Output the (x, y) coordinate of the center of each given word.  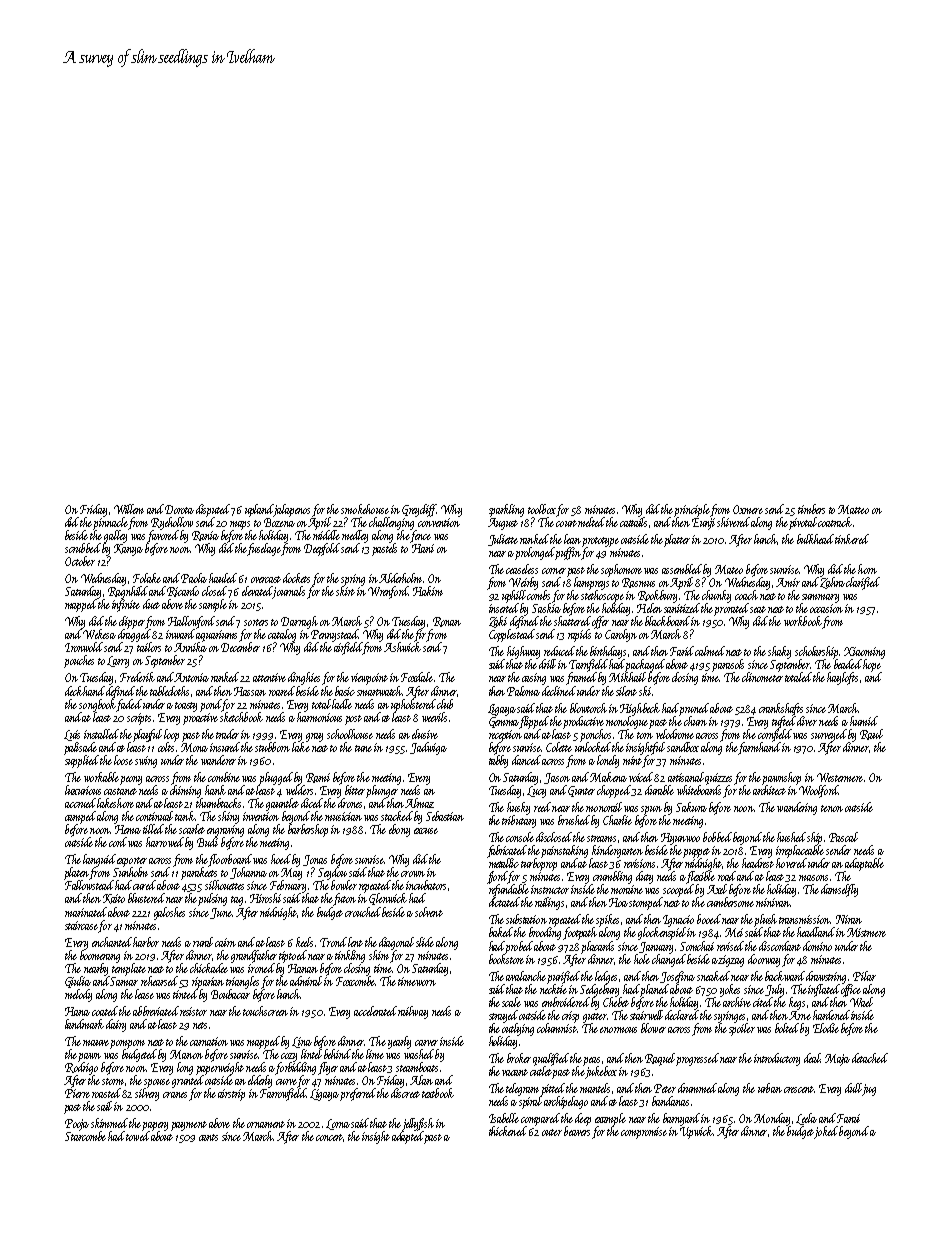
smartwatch (380, 691)
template (129, 969)
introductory (777, 1059)
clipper (132, 622)
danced (526, 760)
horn (867, 569)
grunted (188, 1081)
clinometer (762, 677)
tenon (832, 808)
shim (379, 955)
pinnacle (110, 523)
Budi (207, 842)
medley (355, 536)
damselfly (839, 890)
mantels (595, 1088)
